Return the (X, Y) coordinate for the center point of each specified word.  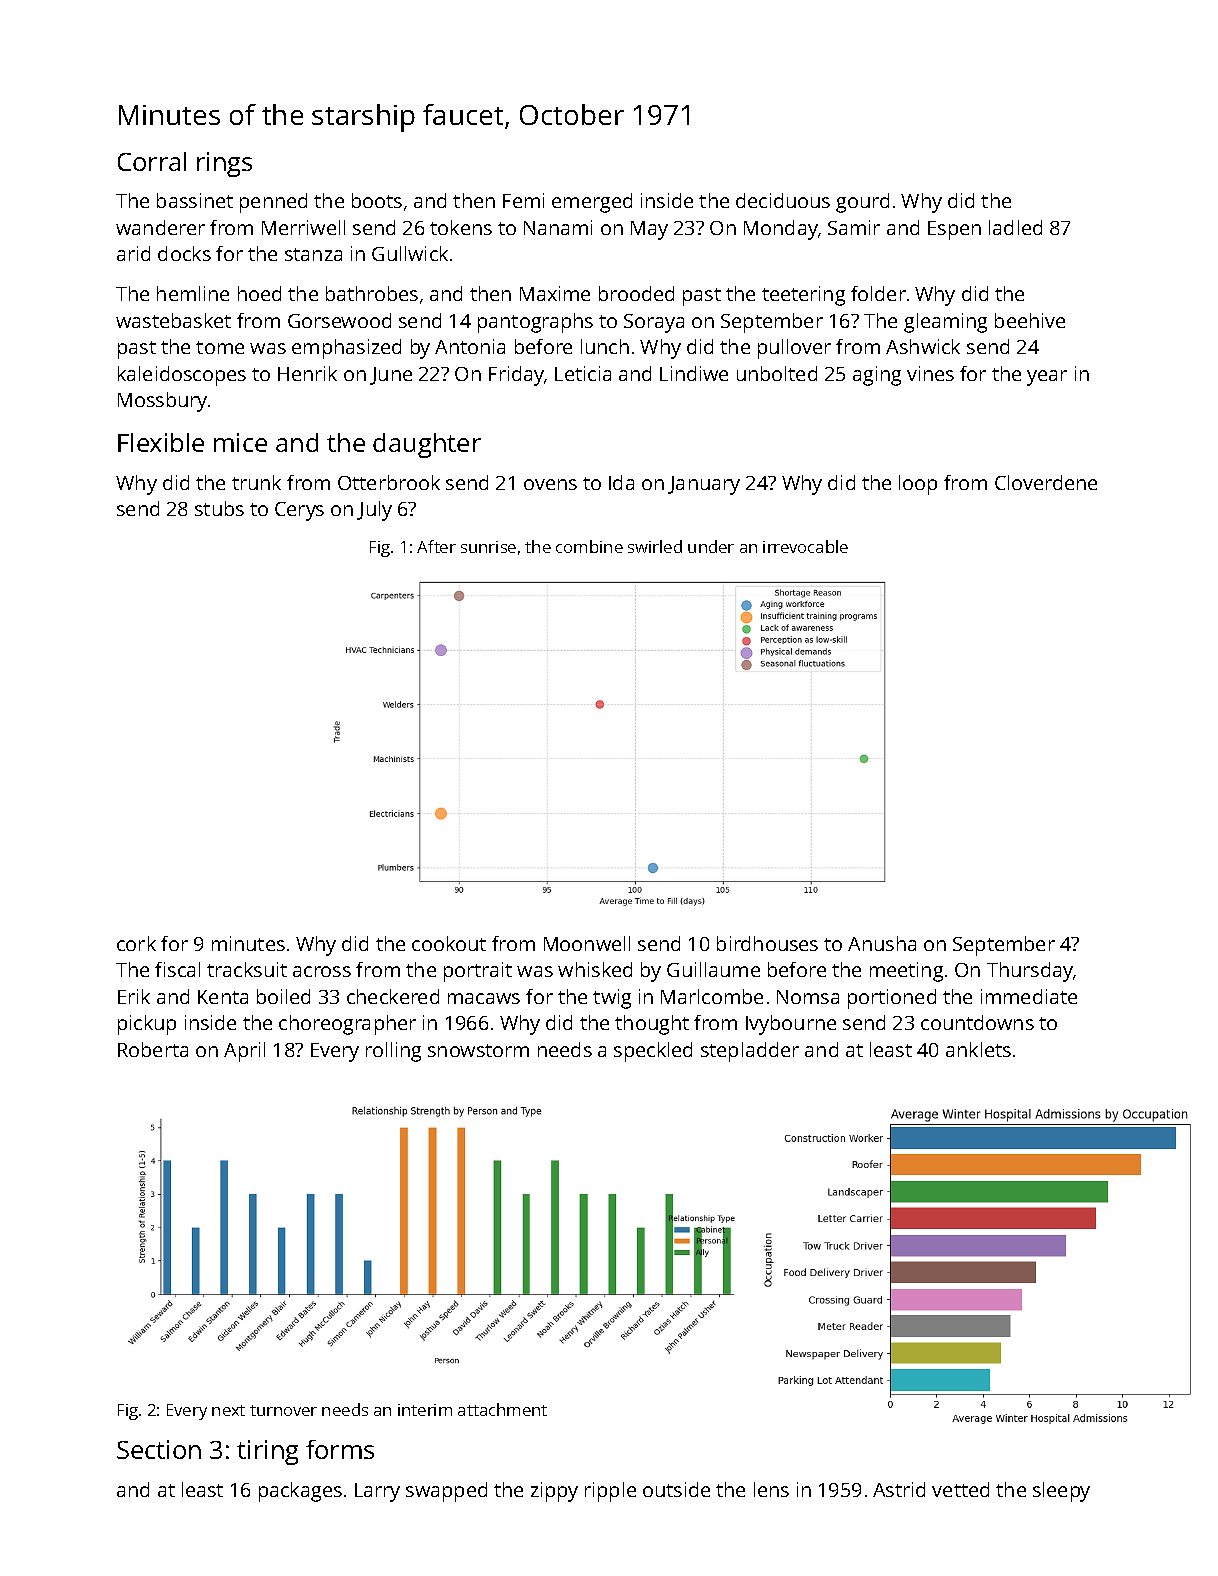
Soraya (654, 323)
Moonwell (587, 943)
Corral (152, 161)
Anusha (882, 943)
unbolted (777, 373)
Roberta (153, 1049)
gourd (862, 203)
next (228, 1410)
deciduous (783, 200)
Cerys (299, 511)
